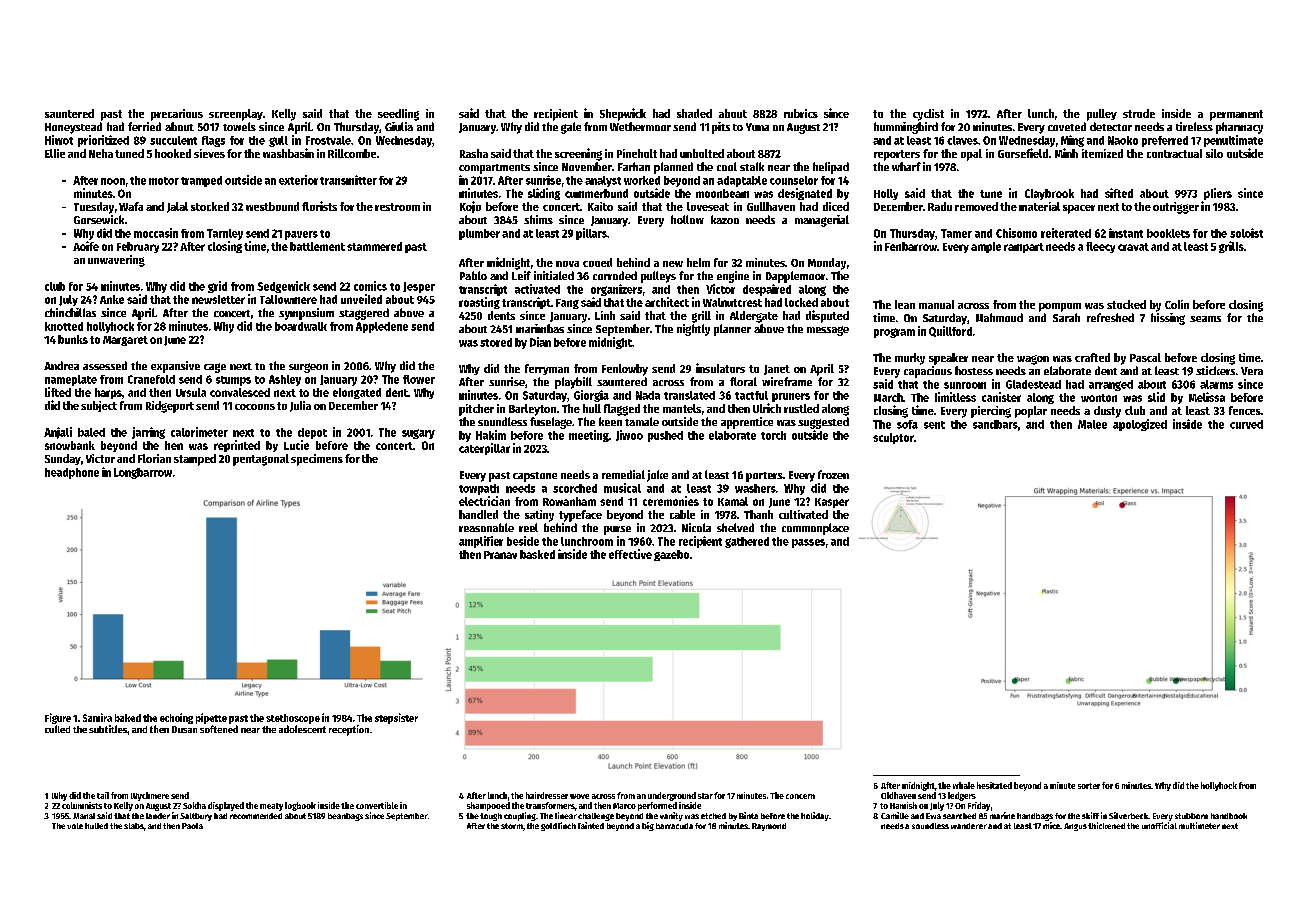 Image resolution: width=1308 pixels, height=924 pixels. Describe the element at coordinates (969, 826) in the screenshot. I see `wanderer` at that location.
